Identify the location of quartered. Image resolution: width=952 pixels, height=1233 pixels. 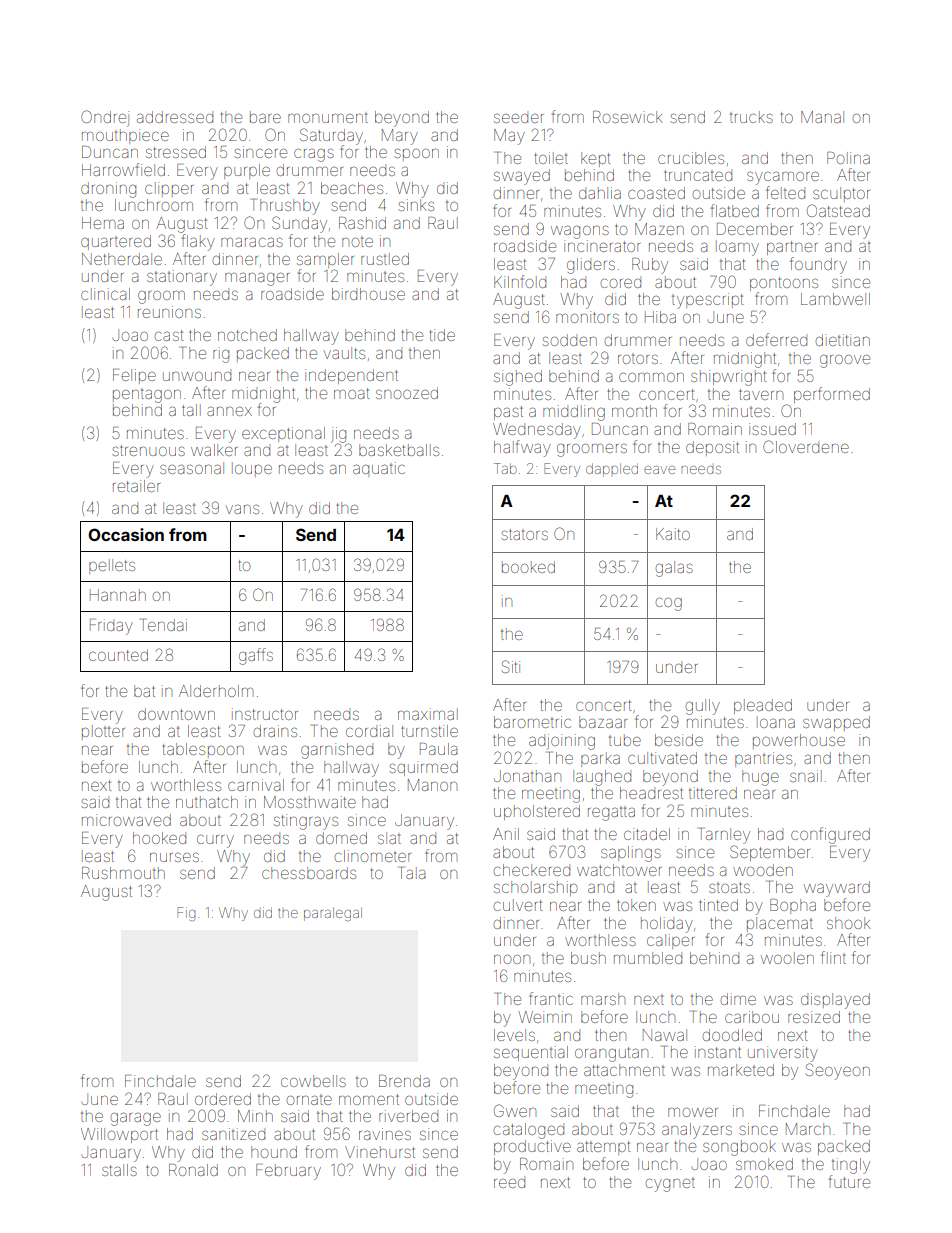
(116, 242).
